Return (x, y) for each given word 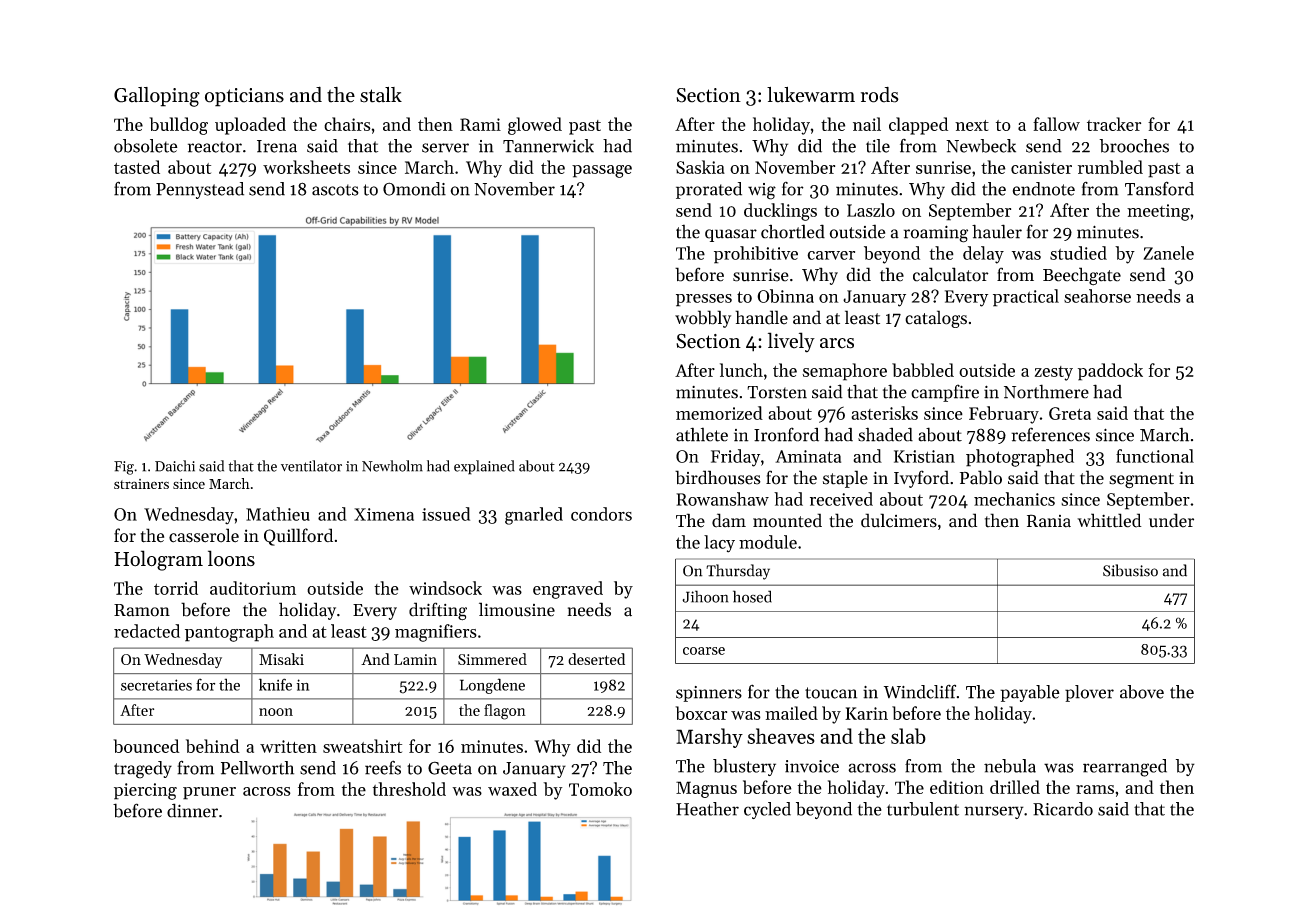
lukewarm (811, 95)
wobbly (703, 319)
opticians (244, 97)
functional (1155, 456)
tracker (1114, 124)
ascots (335, 190)
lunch (741, 370)
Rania (1049, 521)
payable (1030, 693)
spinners (709, 694)
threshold (409, 789)
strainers (141, 484)
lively (791, 342)
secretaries (156, 685)
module (768, 542)
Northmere (1046, 391)
